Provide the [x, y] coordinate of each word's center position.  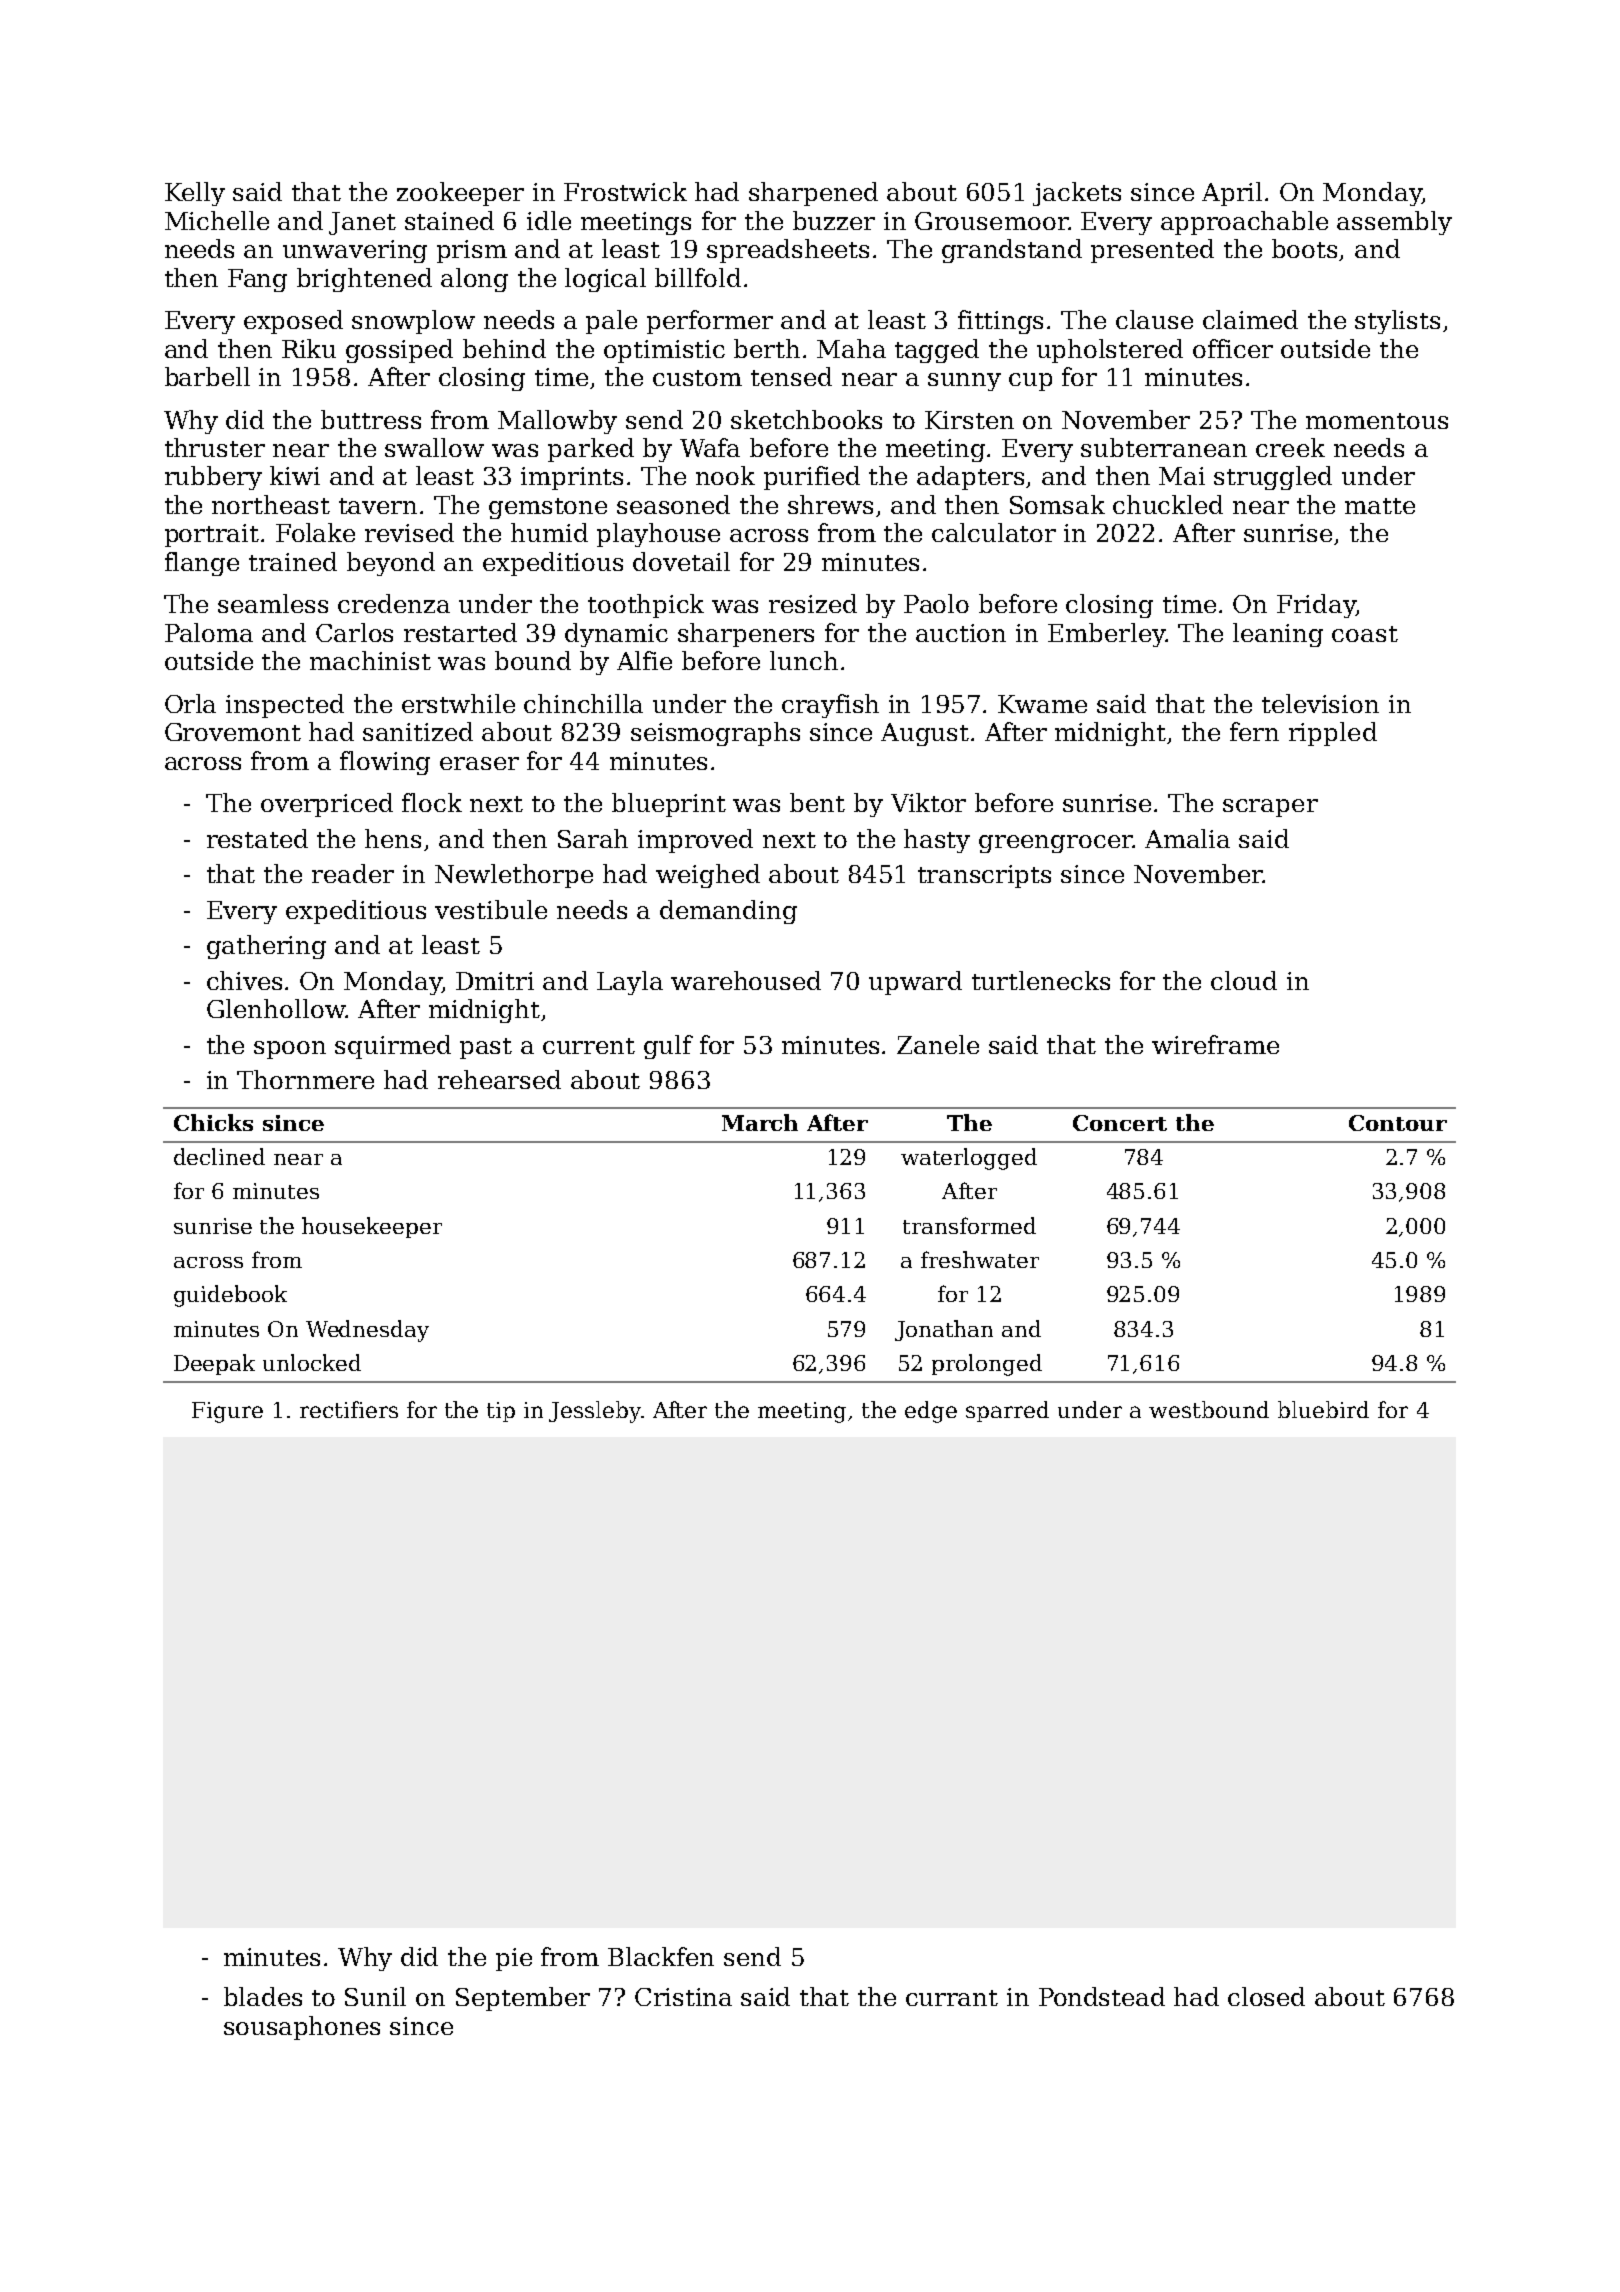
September [523, 1999]
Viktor [928, 802]
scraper [1270, 808]
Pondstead [1102, 1996]
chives [244, 980]
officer [1233, 348]
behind [504, 348]
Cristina [683, 1997]
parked [591, 450]
